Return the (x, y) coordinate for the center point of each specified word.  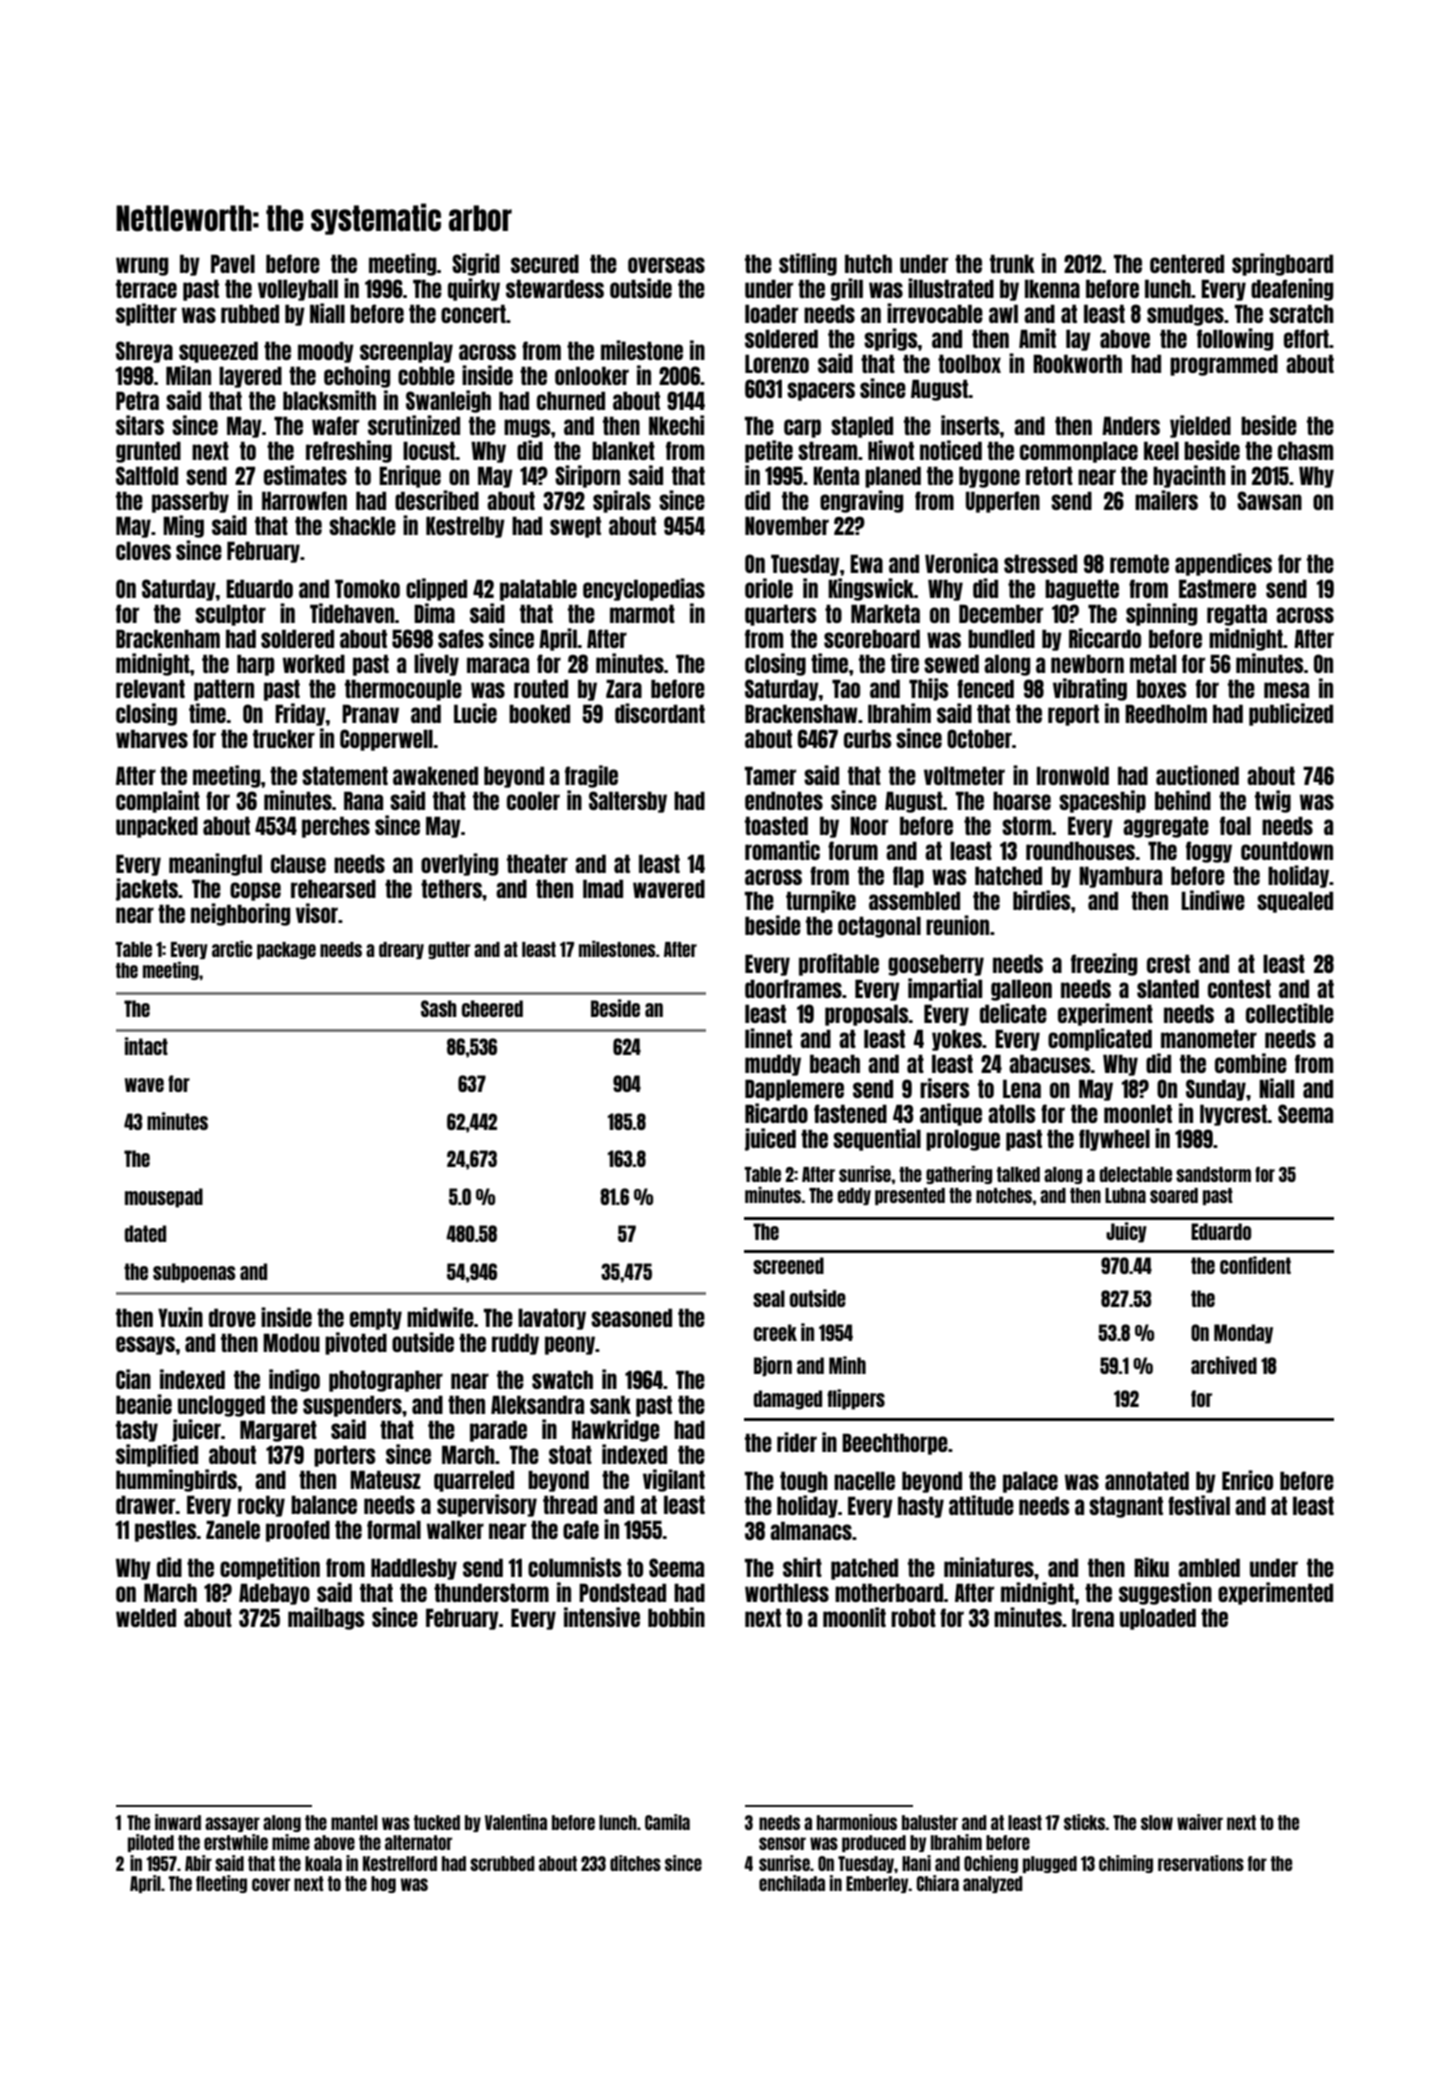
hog (383, 1884)
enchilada (792, 1883)
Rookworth (1077, 363)
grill (847, 289)
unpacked (157, 827)
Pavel (233, 263)
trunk (1012, 263)
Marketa (885, 613)
